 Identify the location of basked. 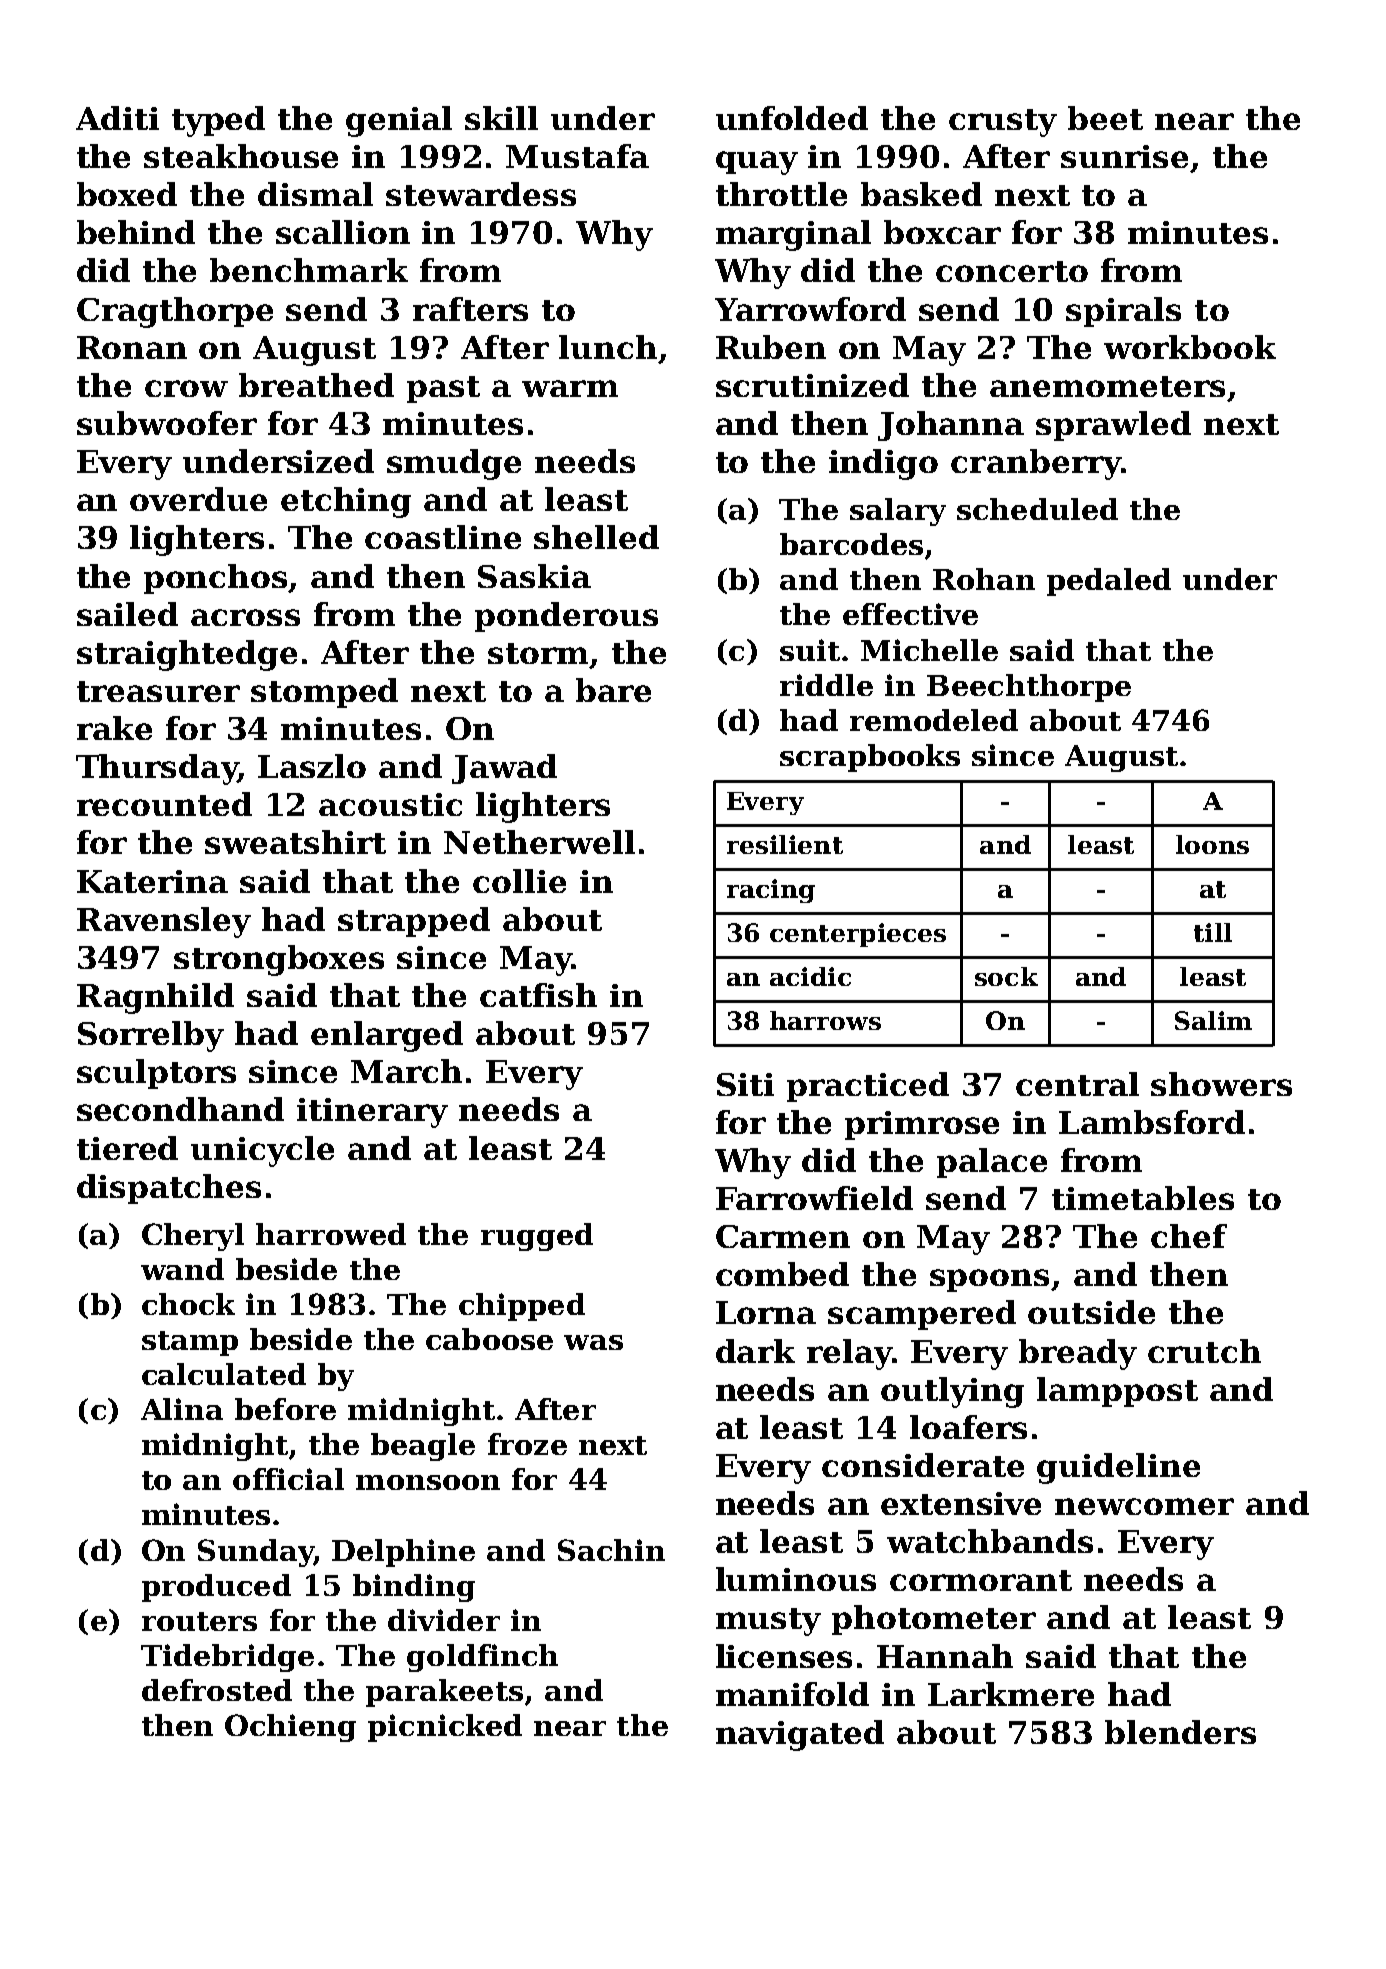
(921, 194).
